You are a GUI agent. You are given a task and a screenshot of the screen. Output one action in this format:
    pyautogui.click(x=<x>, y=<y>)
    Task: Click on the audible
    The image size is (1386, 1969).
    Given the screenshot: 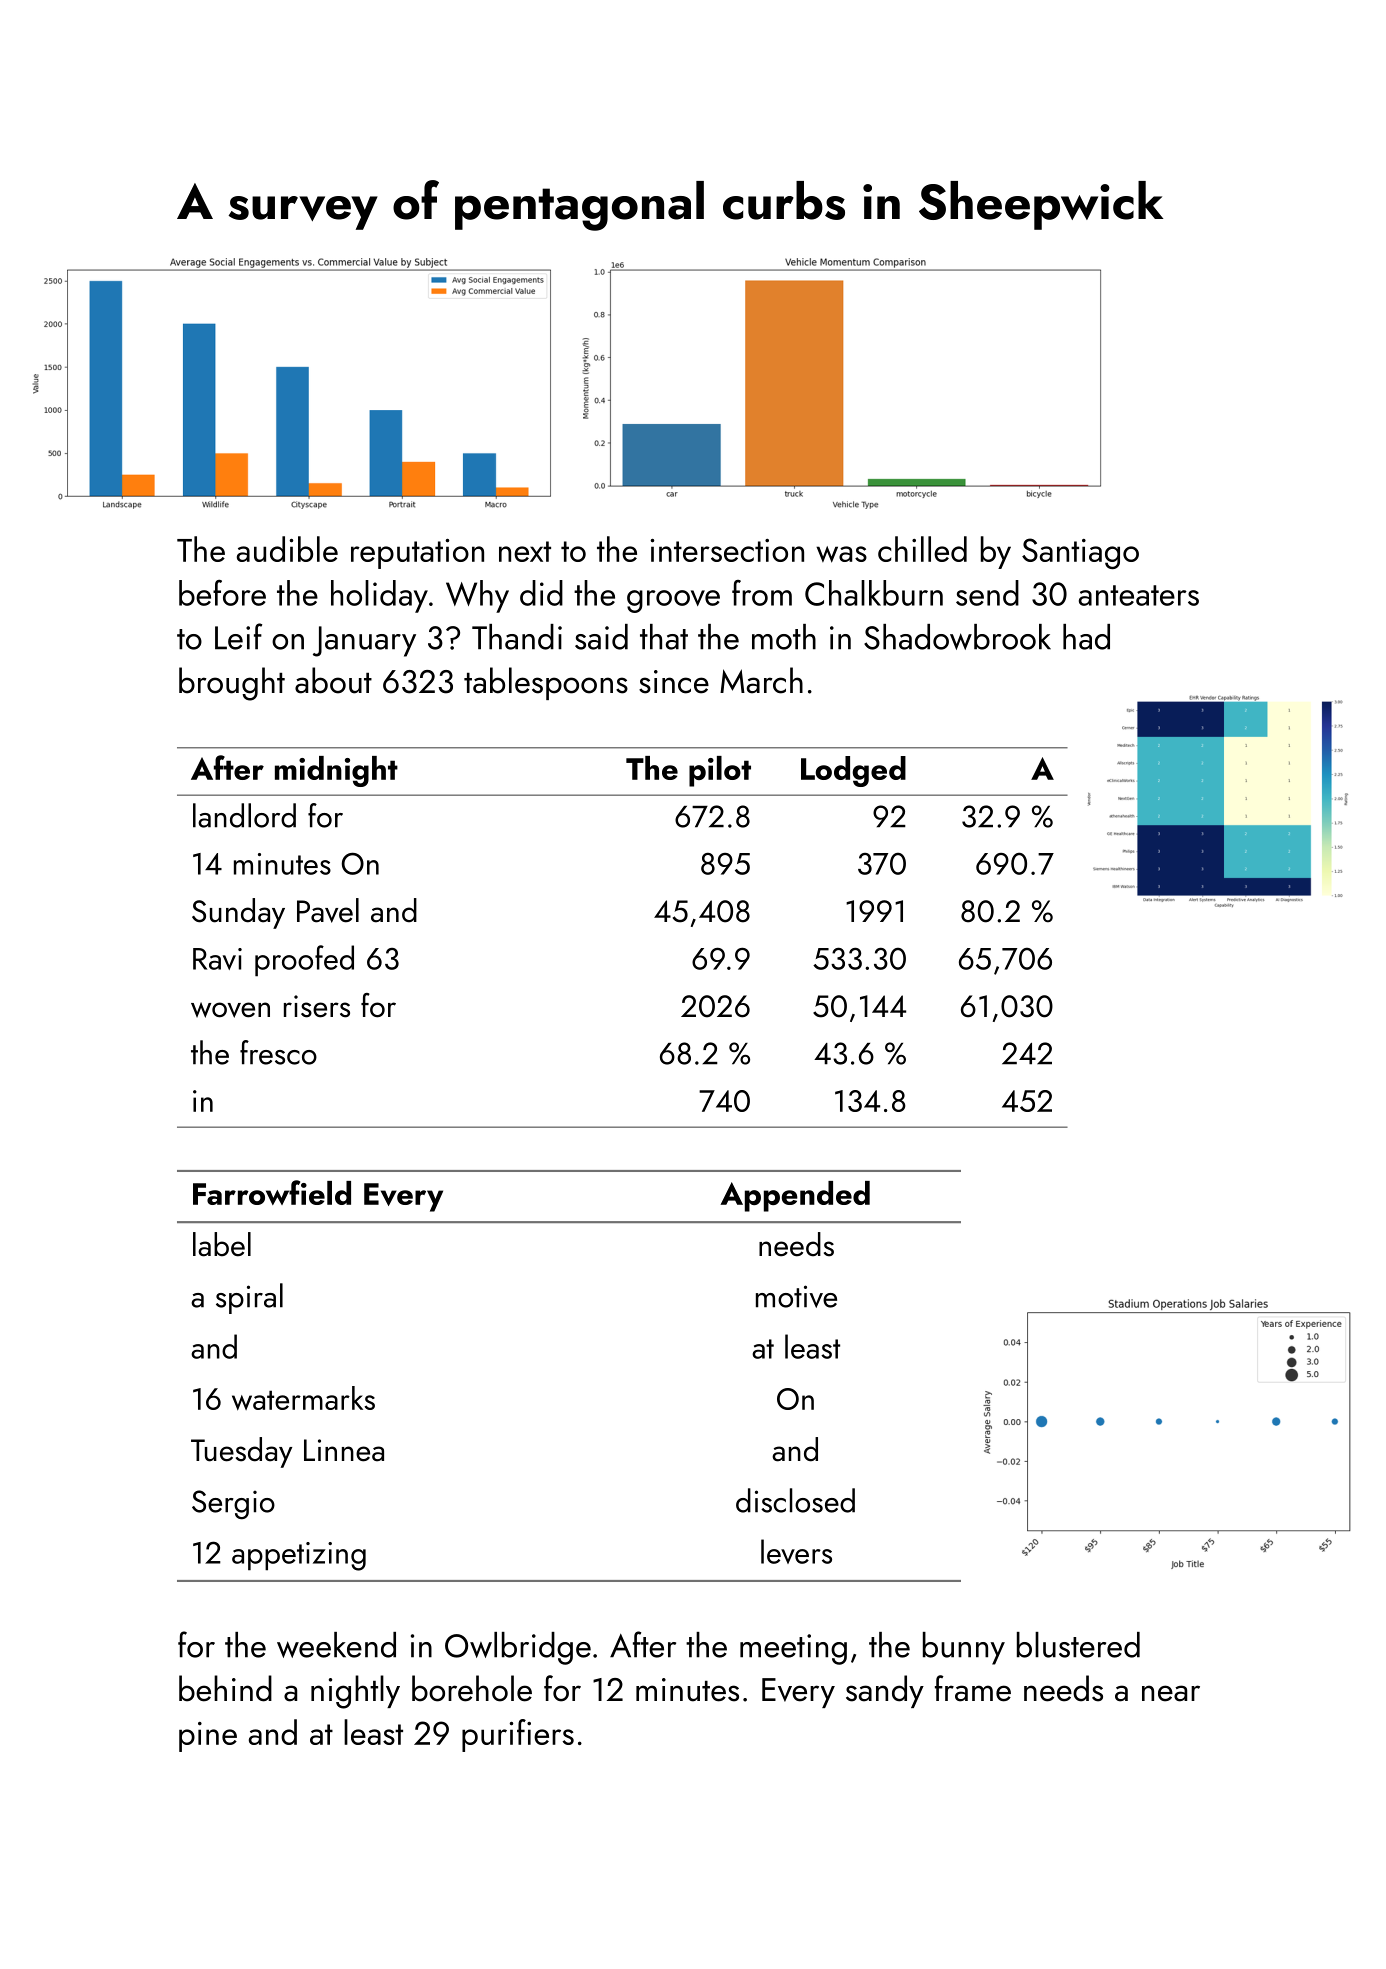 What is the action you would take?
    pyautogui.click(x=287, y=549)
